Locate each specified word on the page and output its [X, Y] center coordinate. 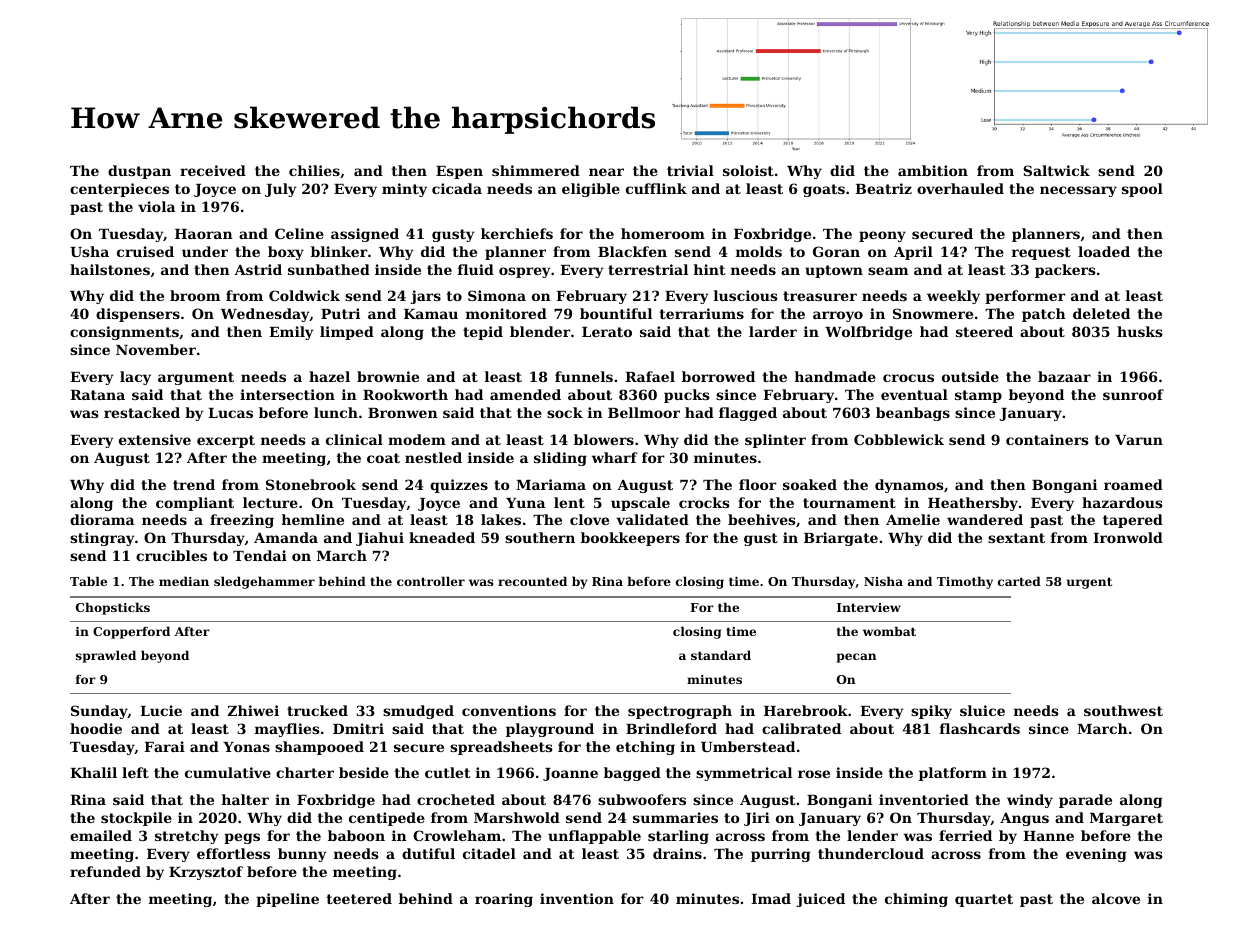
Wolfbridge [868, 333]
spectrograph [680, 712]
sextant [1016, 538]
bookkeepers [630, 539]
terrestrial [648, 269]
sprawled [106, 656]
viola [156, 206]
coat [383, 458]
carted [1019, 581]
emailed [101, 835]
